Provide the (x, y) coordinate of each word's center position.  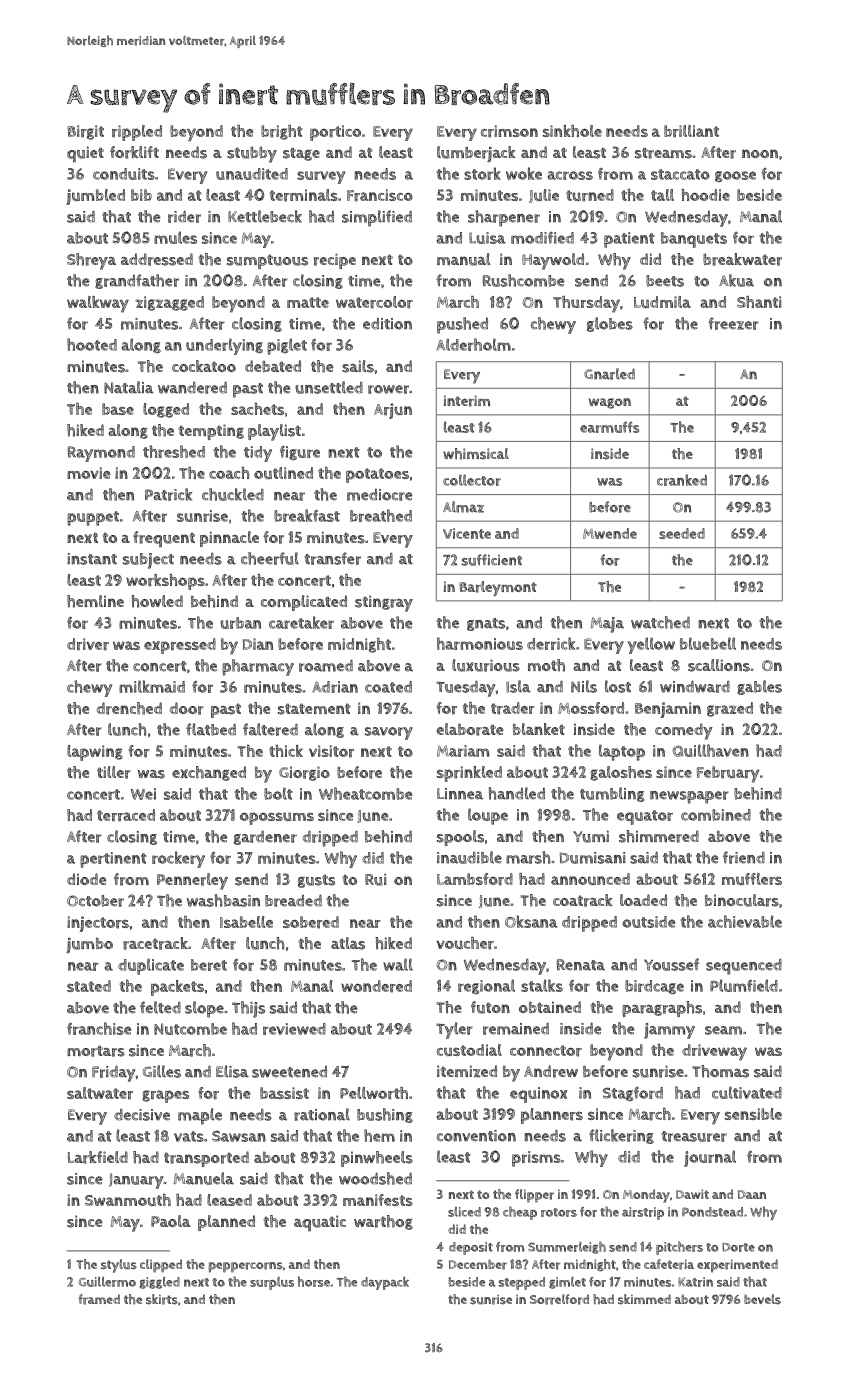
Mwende (610, 533)
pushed (462, 325)
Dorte (738, 1247)
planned (226, 1223)
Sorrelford (559, 1299)
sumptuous (267, 261)
